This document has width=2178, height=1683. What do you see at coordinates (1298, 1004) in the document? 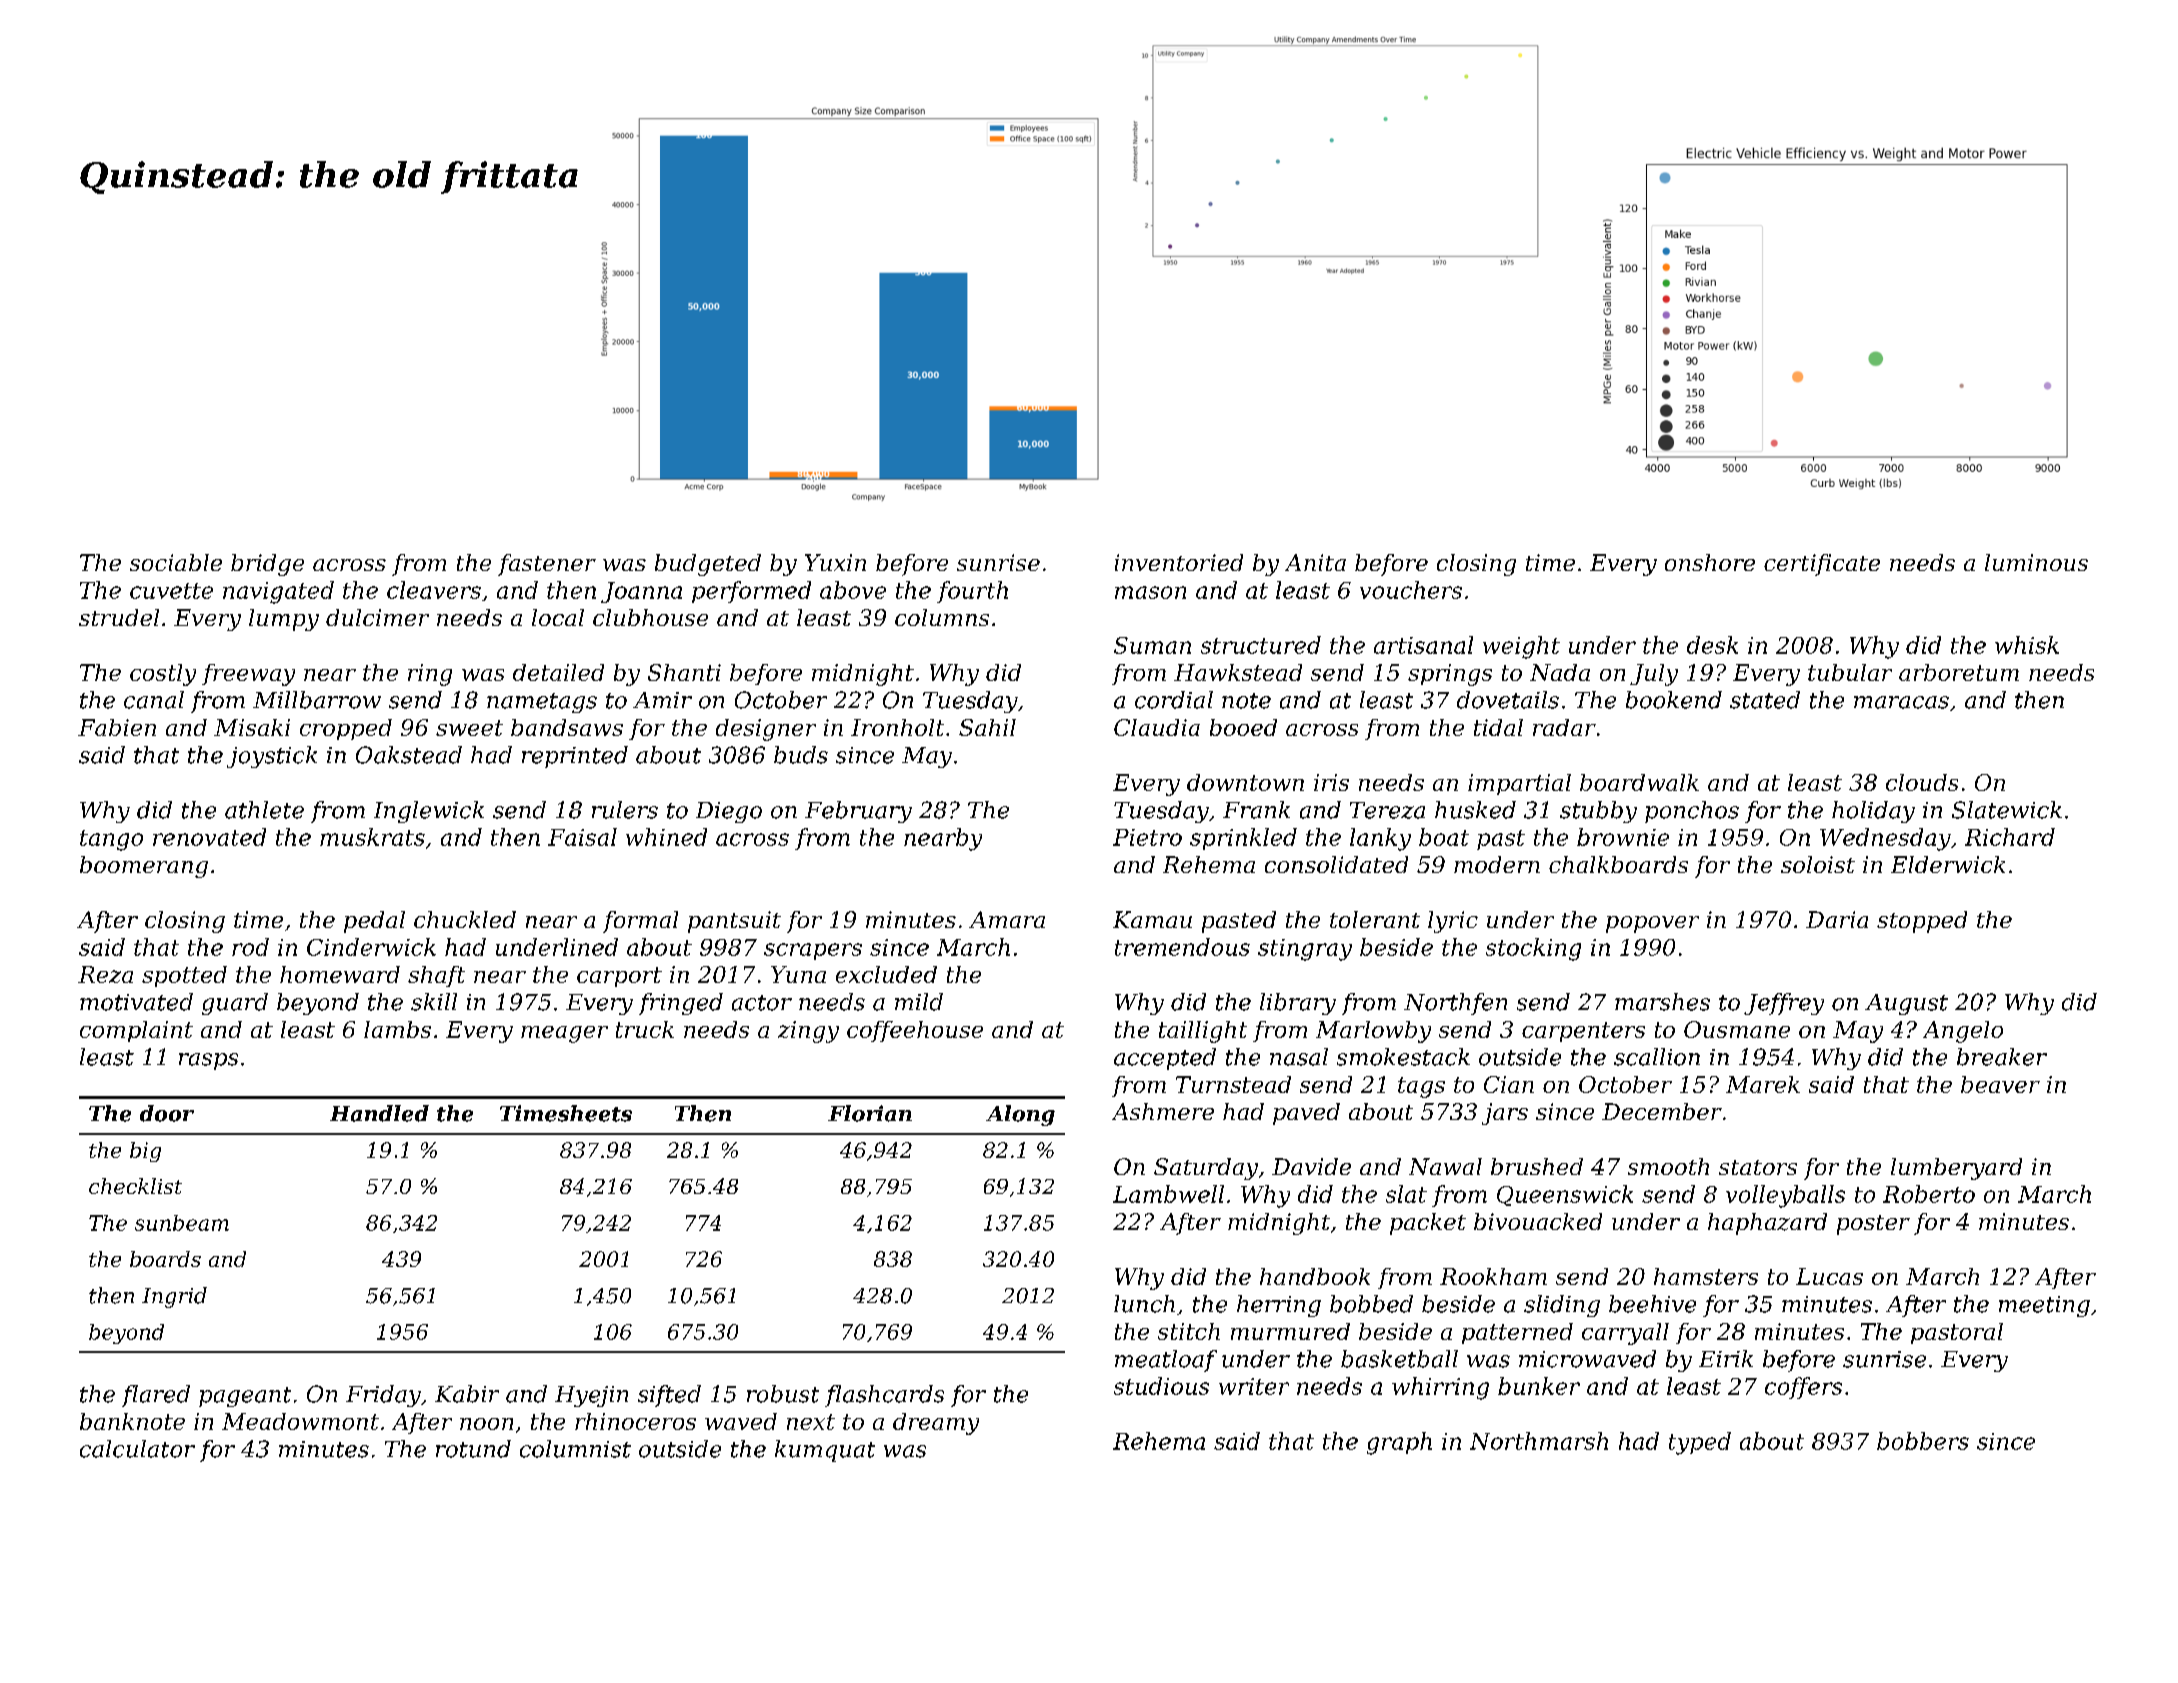
I see `library` at bounding box center [1298, 1004].
